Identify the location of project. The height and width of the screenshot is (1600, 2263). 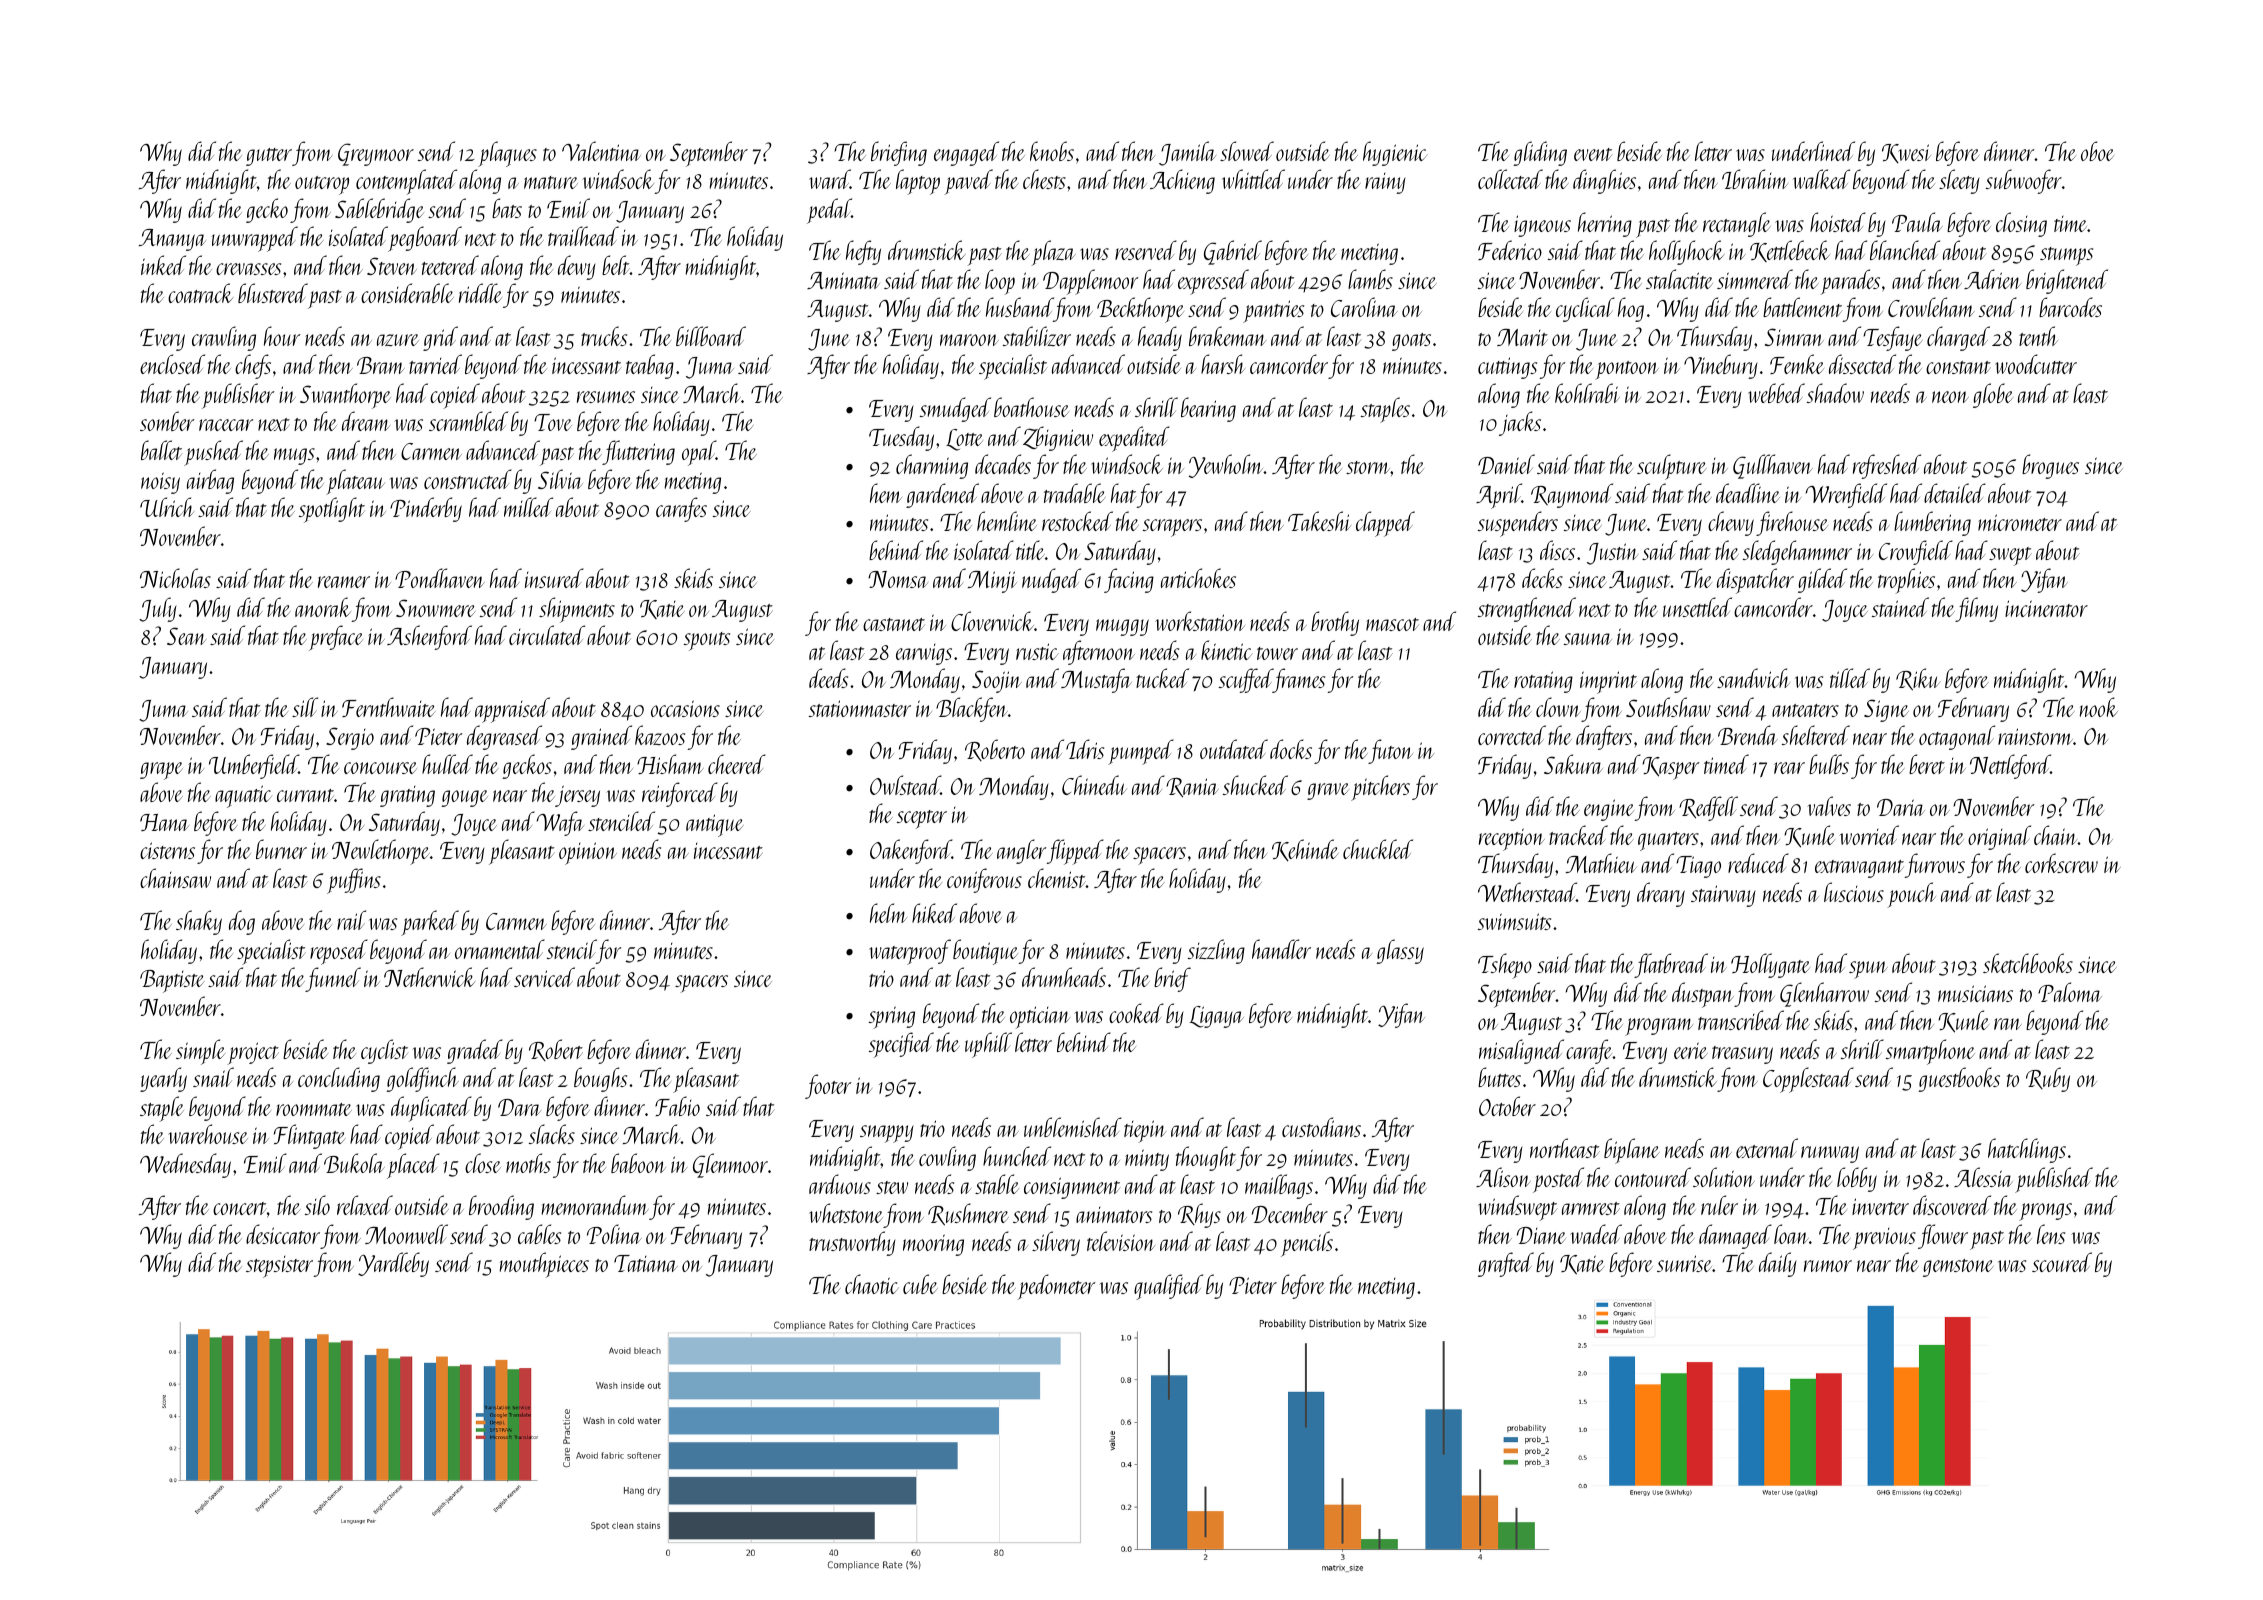
(253, 1053).
